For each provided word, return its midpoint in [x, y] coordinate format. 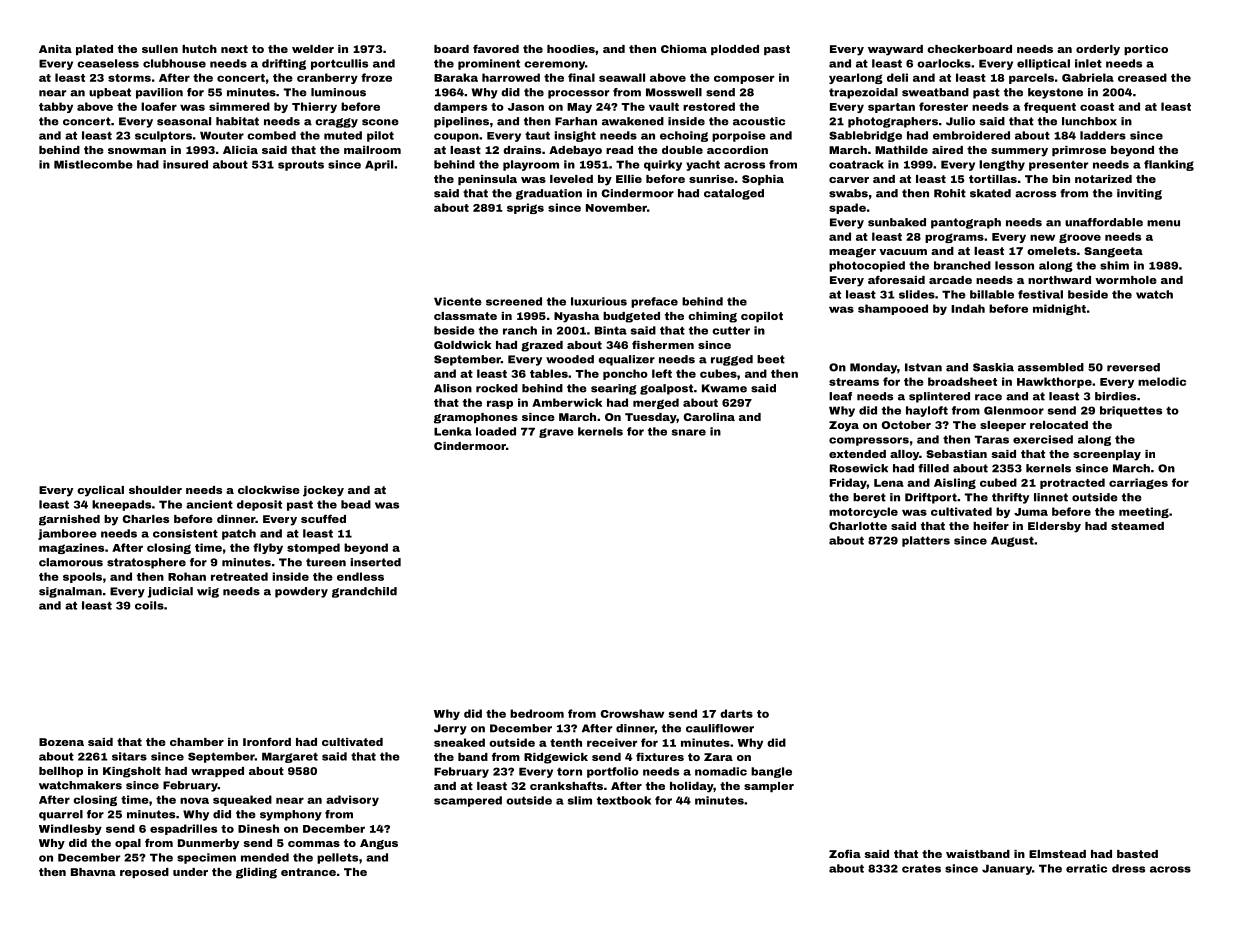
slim [580, 800]
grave [556, 433]
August [1012, 541]
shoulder [155, 490]
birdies [1115, 396]
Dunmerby [208, 844]
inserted [375, 562]
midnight [1059, 309]
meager [852, 253]
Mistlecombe [93, 164]
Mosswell [674, 92]
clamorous [71, 562]
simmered [239, 106]
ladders [1103, 135]
